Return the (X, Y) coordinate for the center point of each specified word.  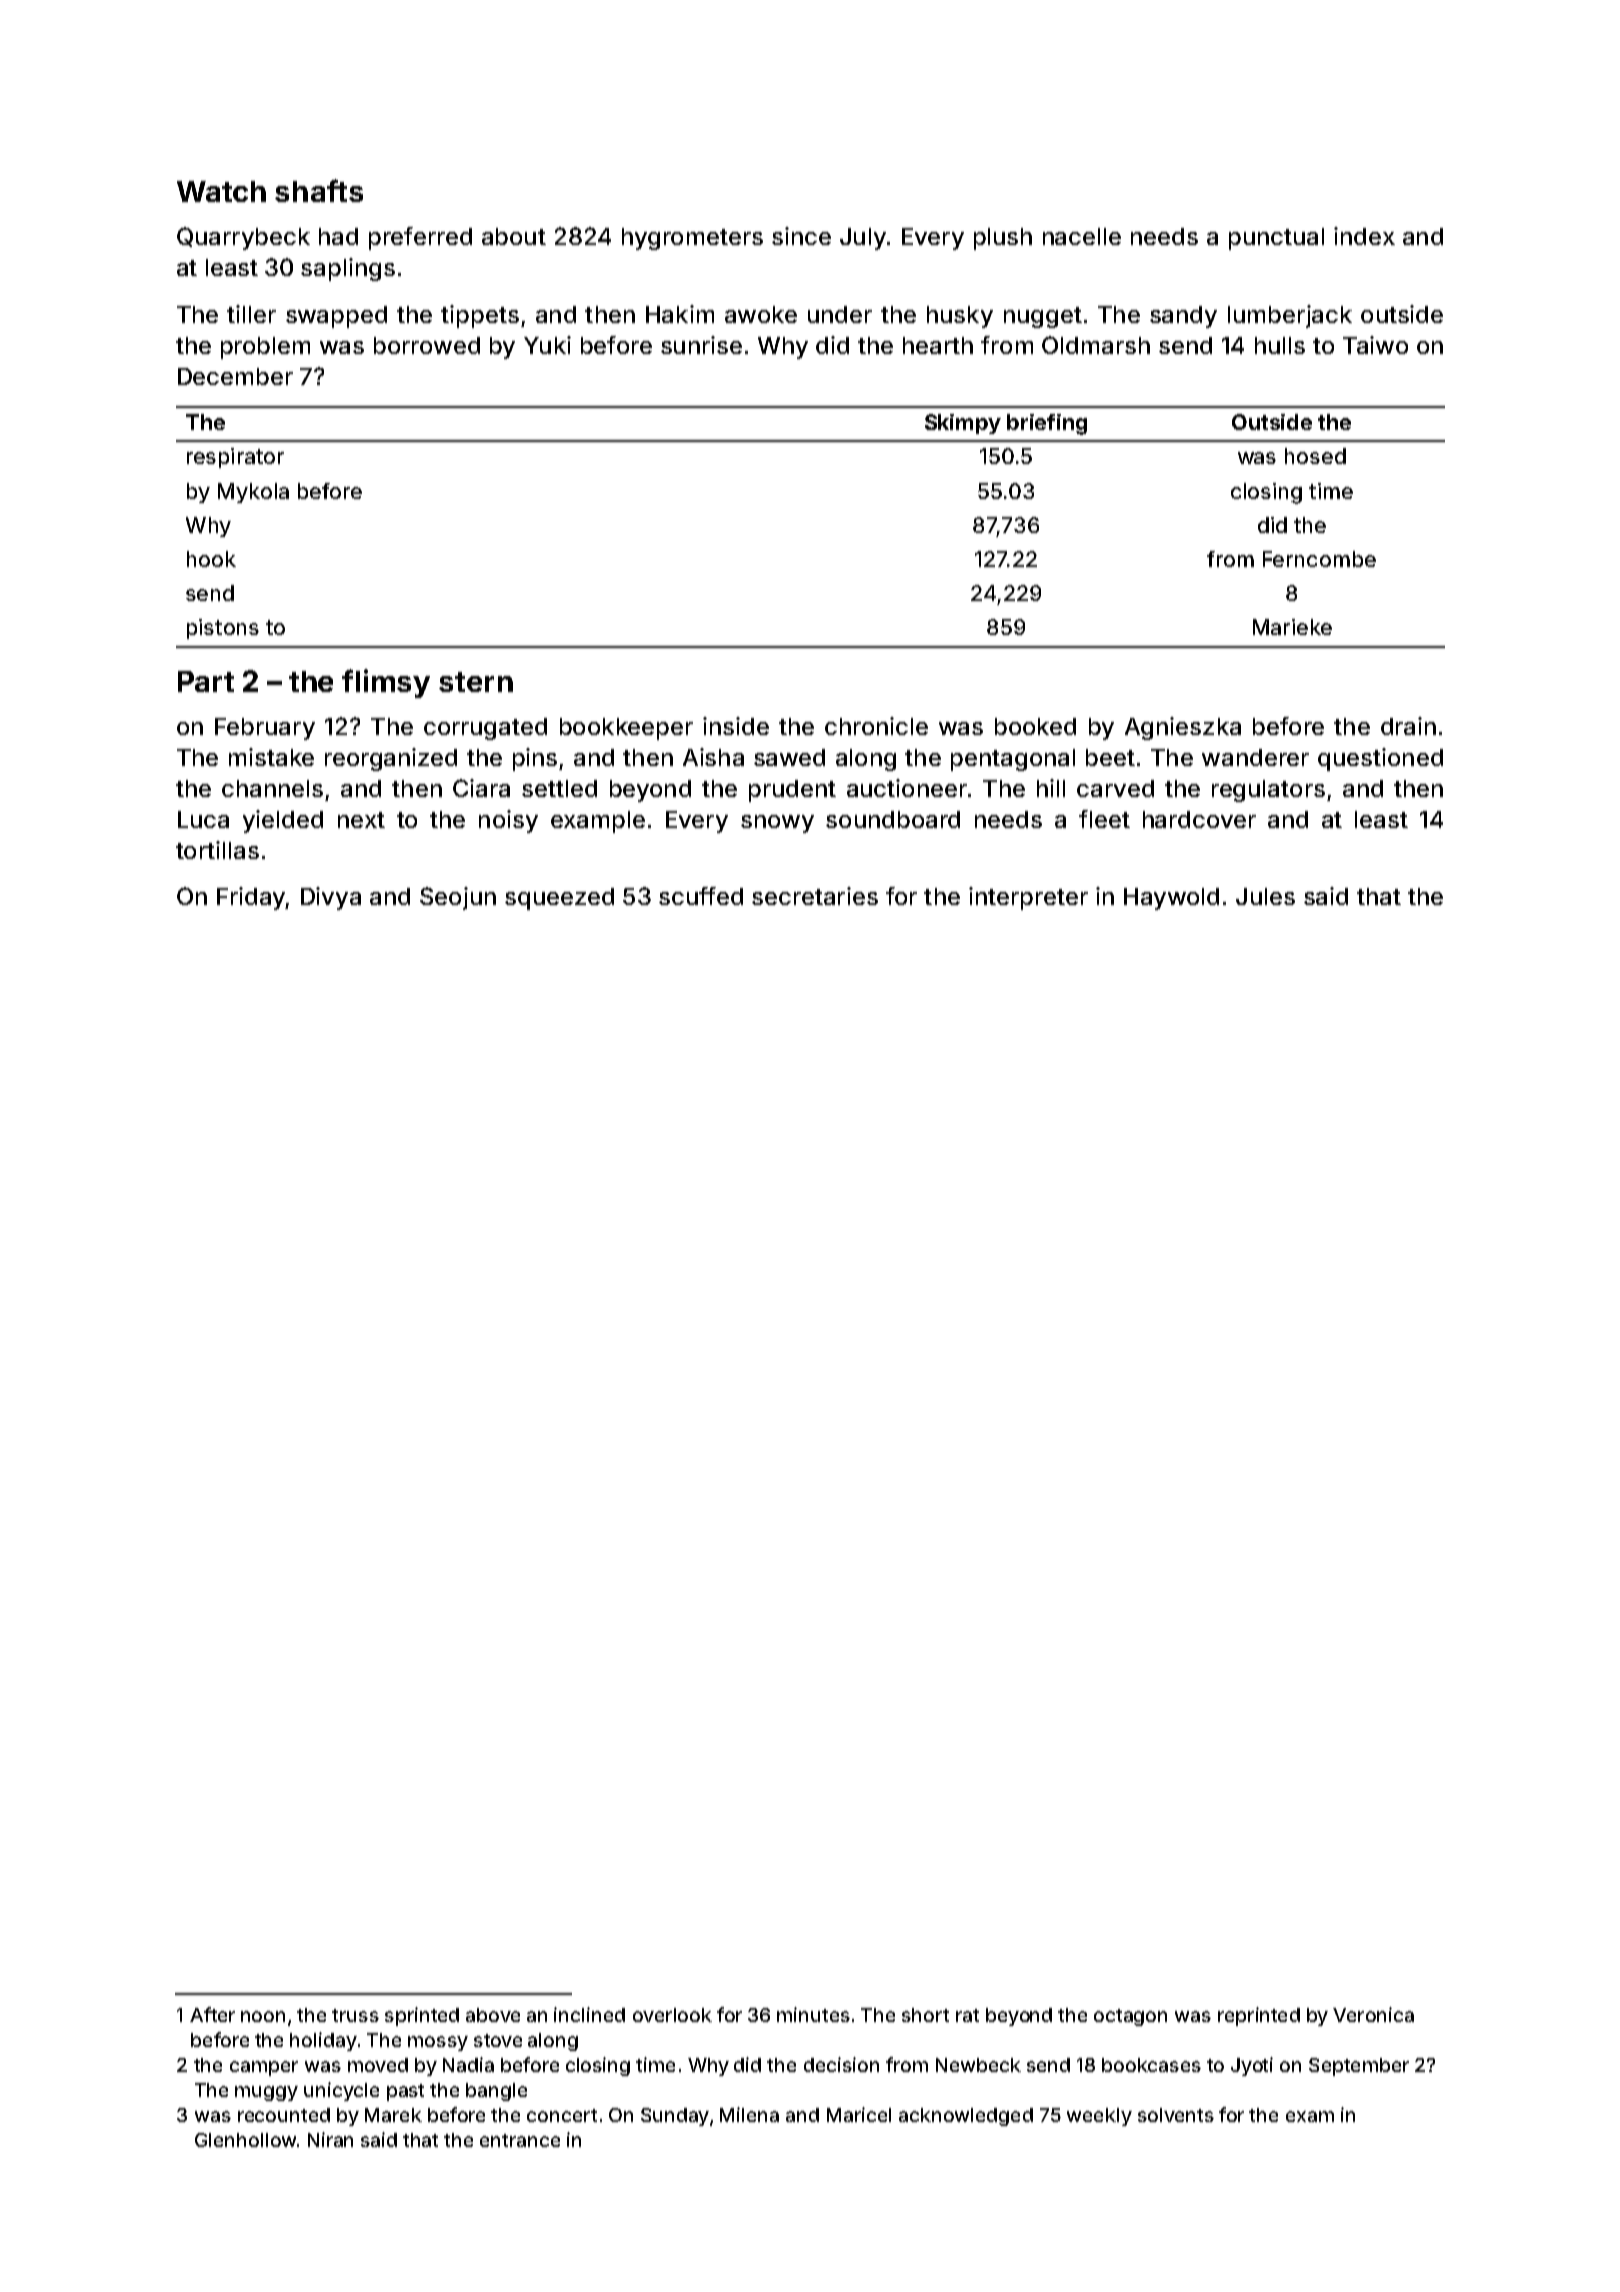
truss (355, 2015)
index (1364, 236)
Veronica (1373, 2014)
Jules (1265, 896)
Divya (331, 898)
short (925, 2015)
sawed (789, 757)
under (840, 314)
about (514, 236)
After (212, 2014)
